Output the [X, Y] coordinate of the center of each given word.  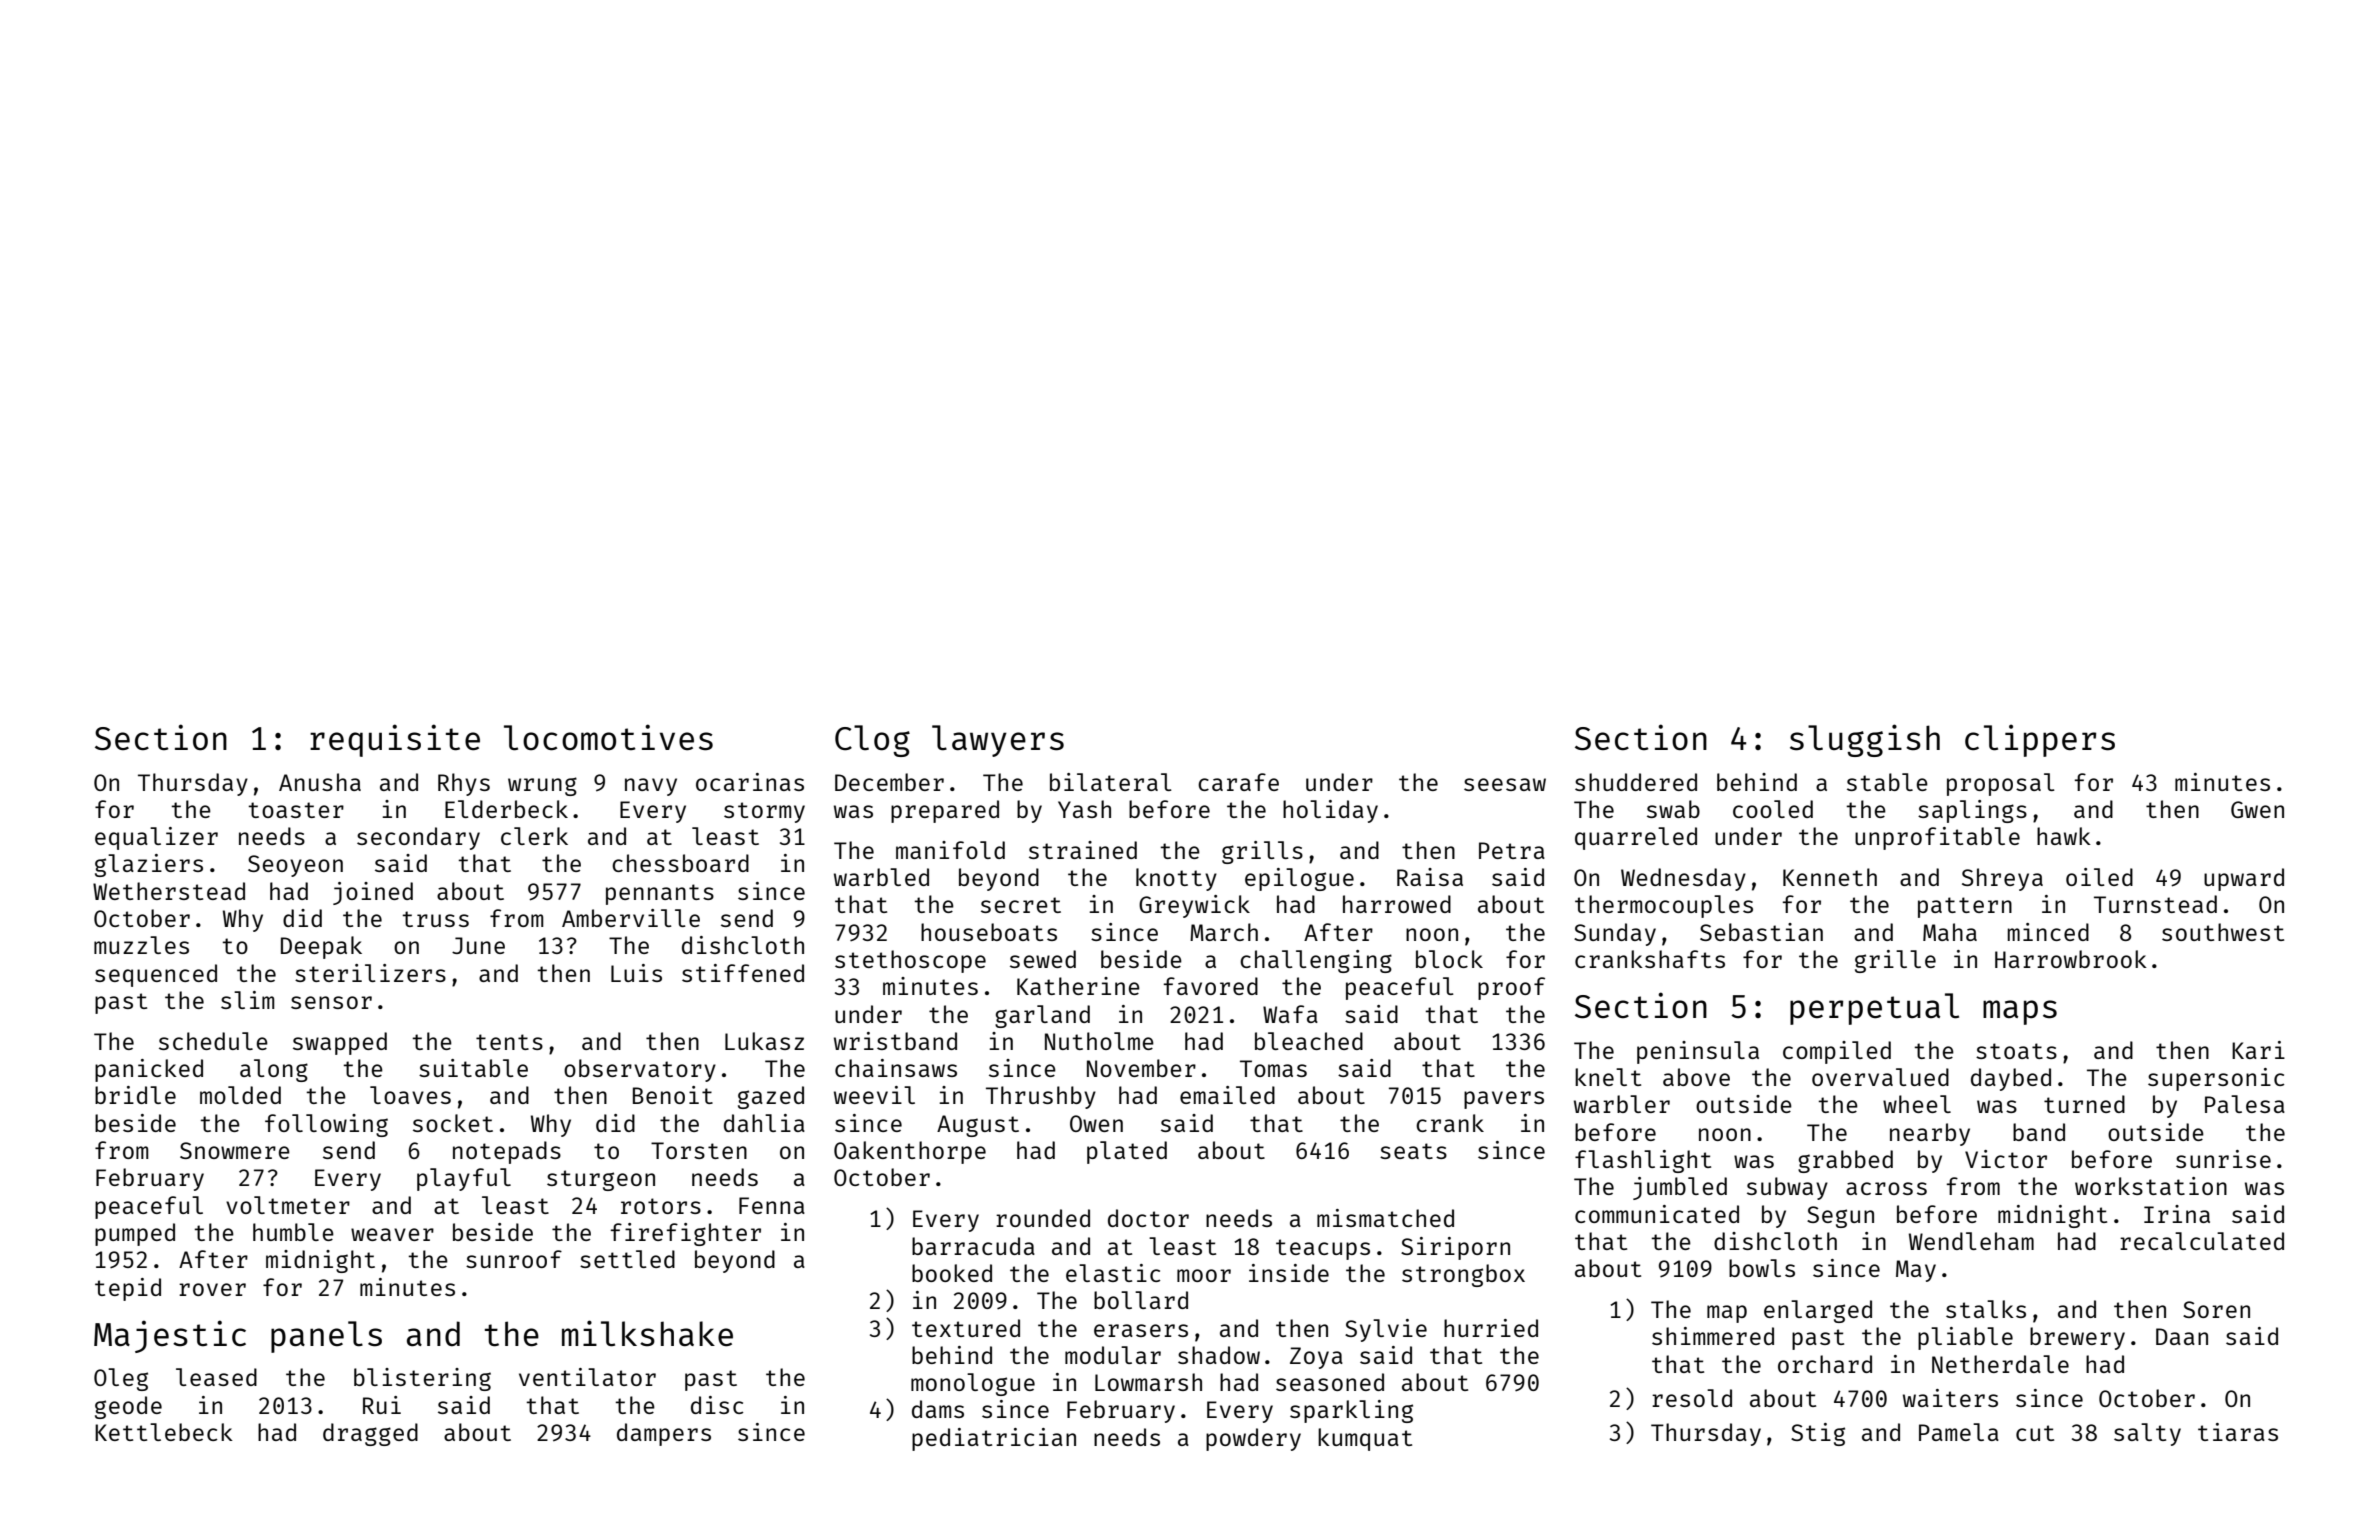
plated [1127, 1152]
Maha [1950, 932]
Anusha [320, 782]
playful [464, 1179]
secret [1021, 905]
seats [1413, 1151]
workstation [2151, 1186]
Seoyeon [295, 866]
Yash [1084, 809]
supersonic [2216, 1079]
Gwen [2257, 809]
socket [453, 1123]
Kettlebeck [164, 1432]
